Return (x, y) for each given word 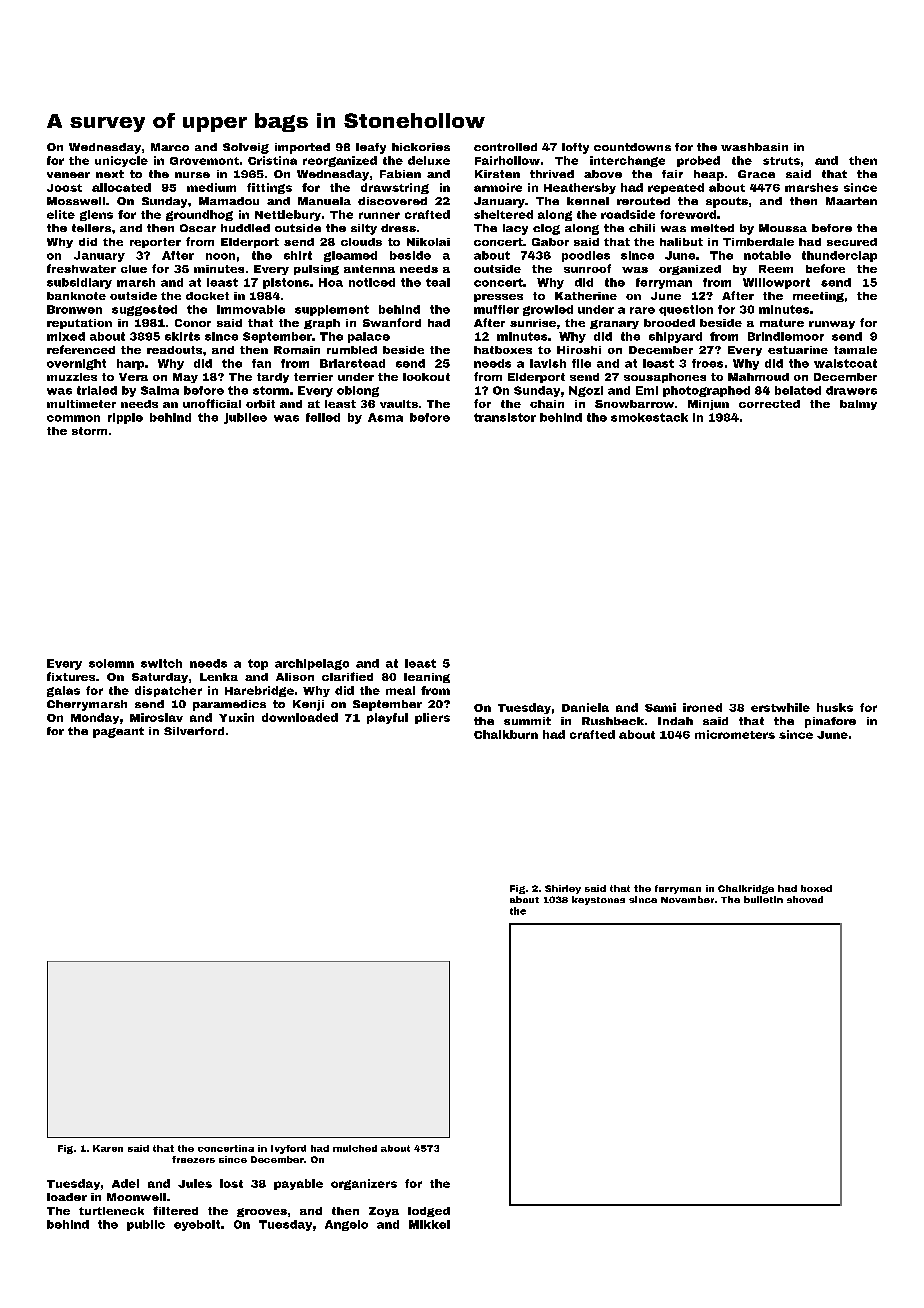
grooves (262, 1212)
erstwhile (780, 707)
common (73, 418)
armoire (498, 187)
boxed (816, 888)
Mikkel (429, 1224)
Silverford (194, 731)
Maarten (851, 201)
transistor (505, 417)
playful (387, 718)
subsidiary (79, 283)
